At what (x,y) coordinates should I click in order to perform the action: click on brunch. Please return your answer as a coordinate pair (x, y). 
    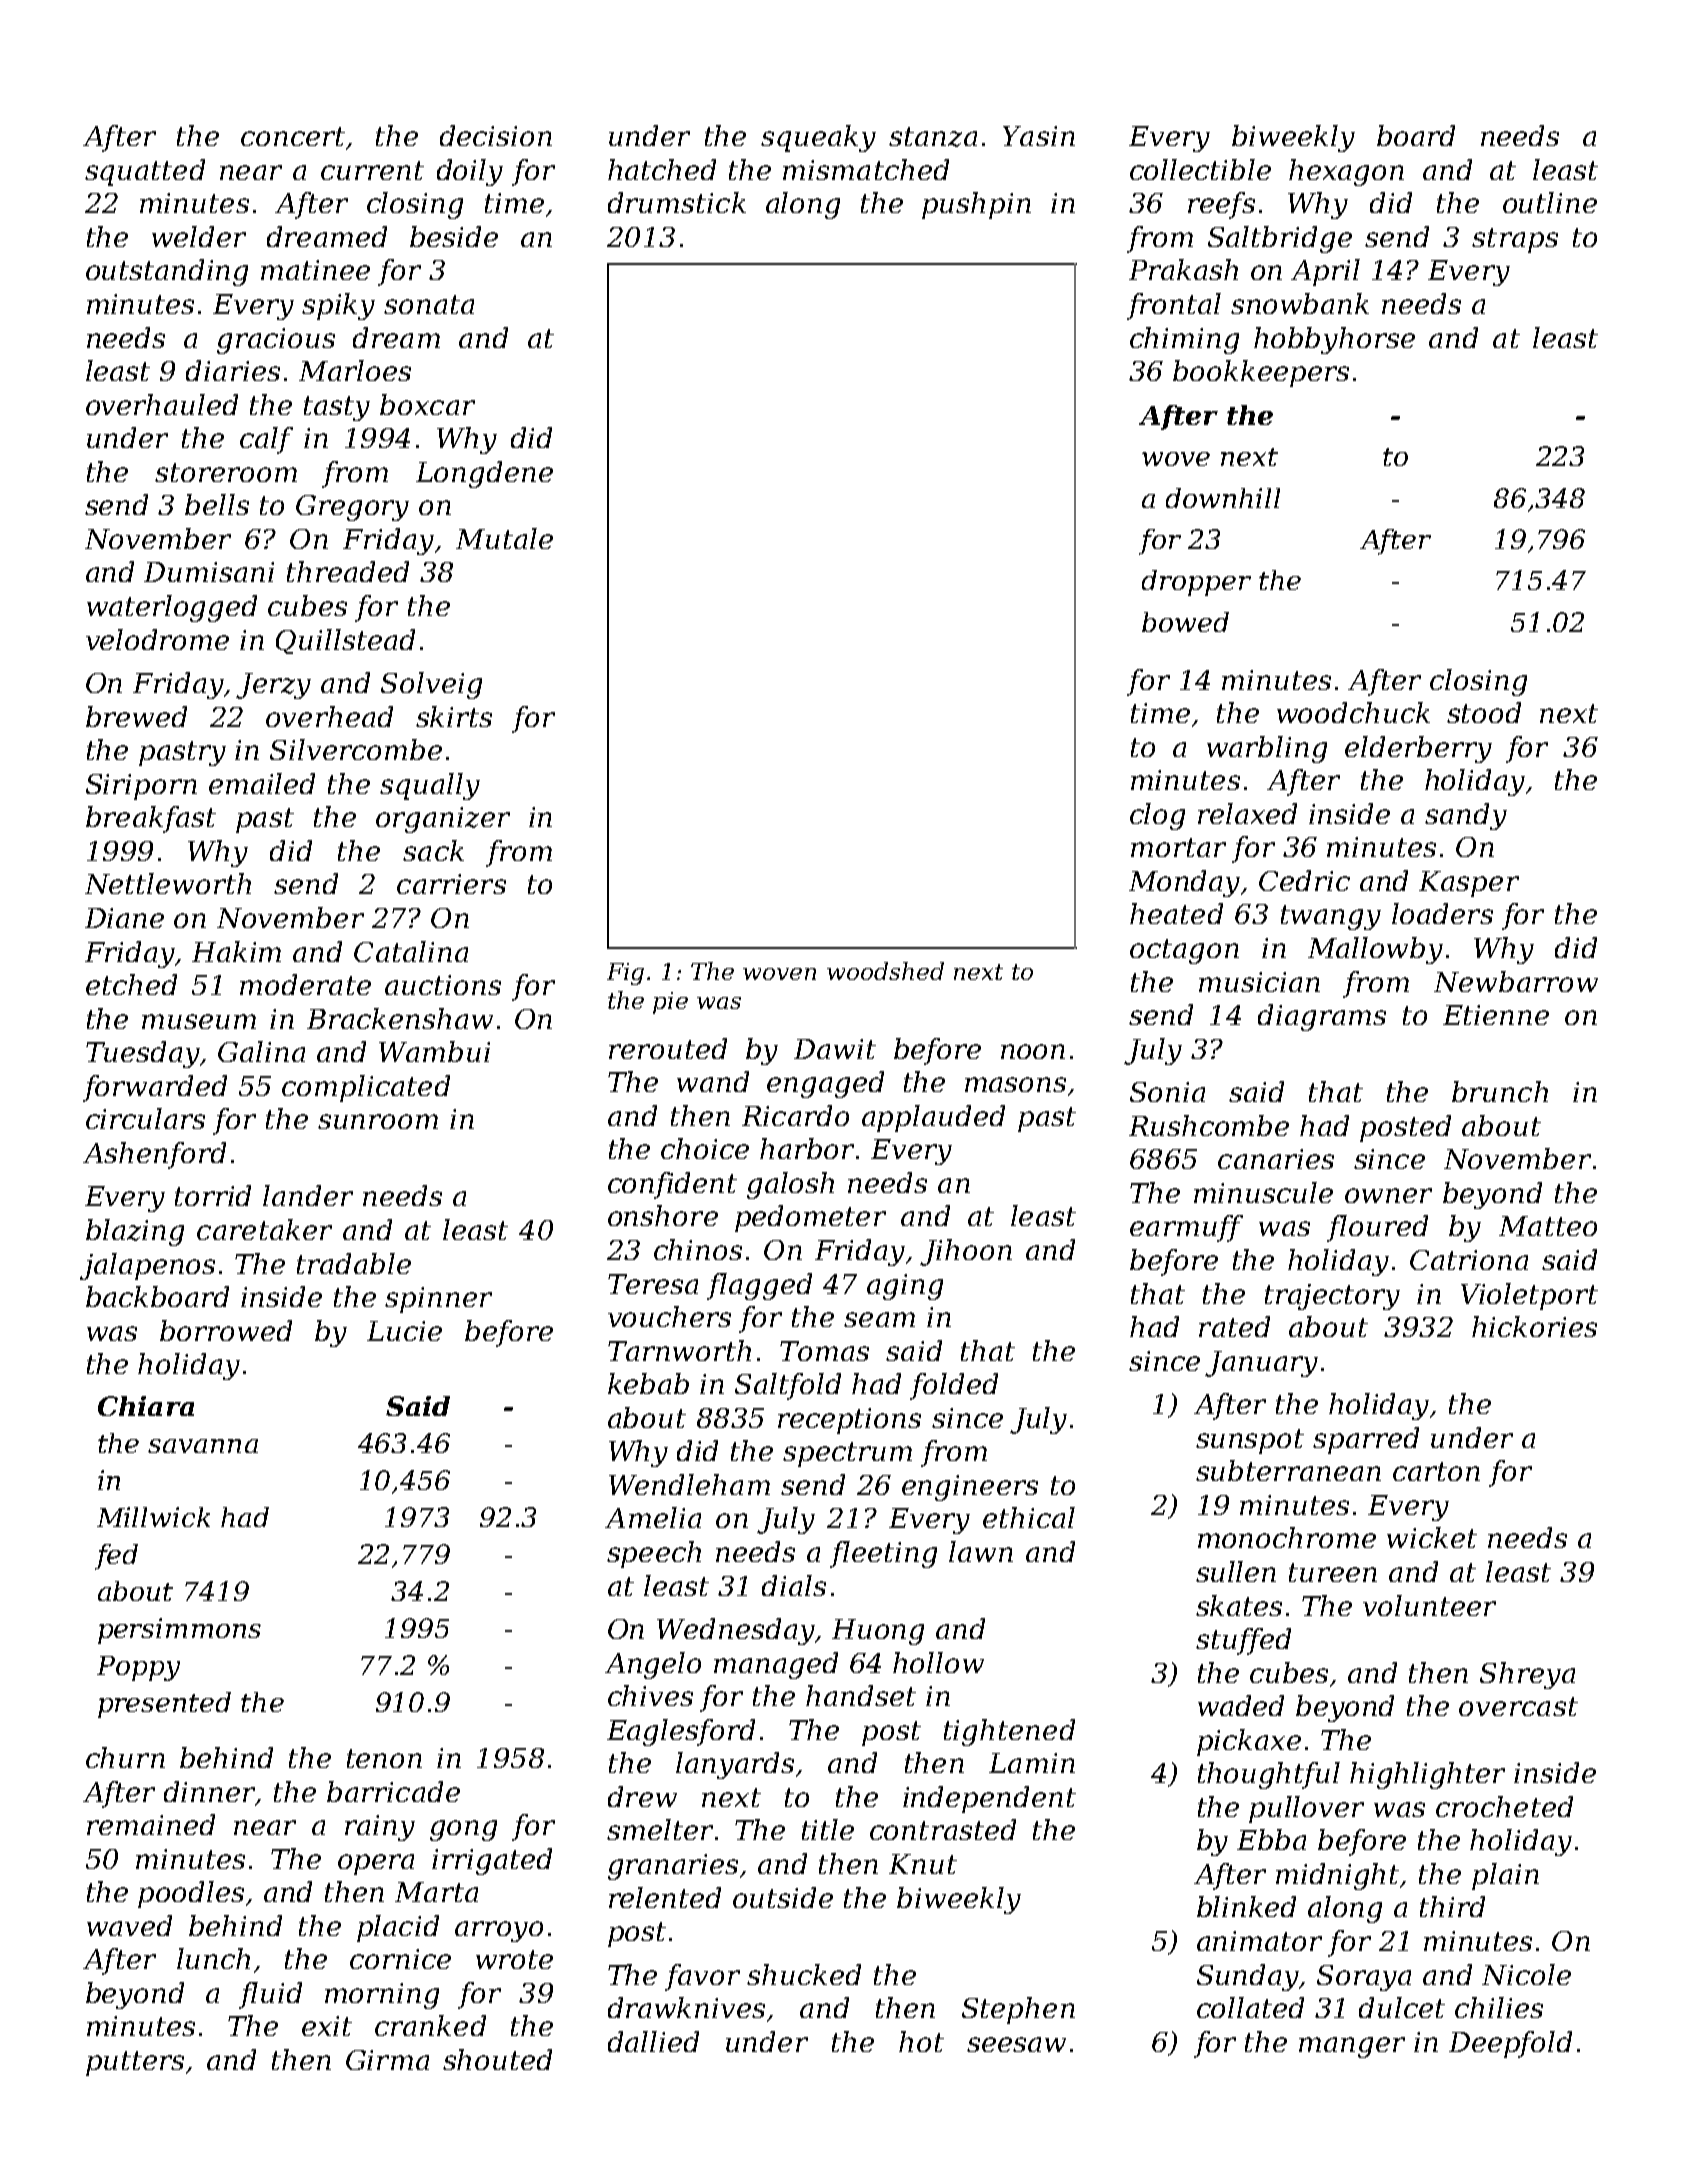
    Looking at the image, I should click on (1500, 1091).
